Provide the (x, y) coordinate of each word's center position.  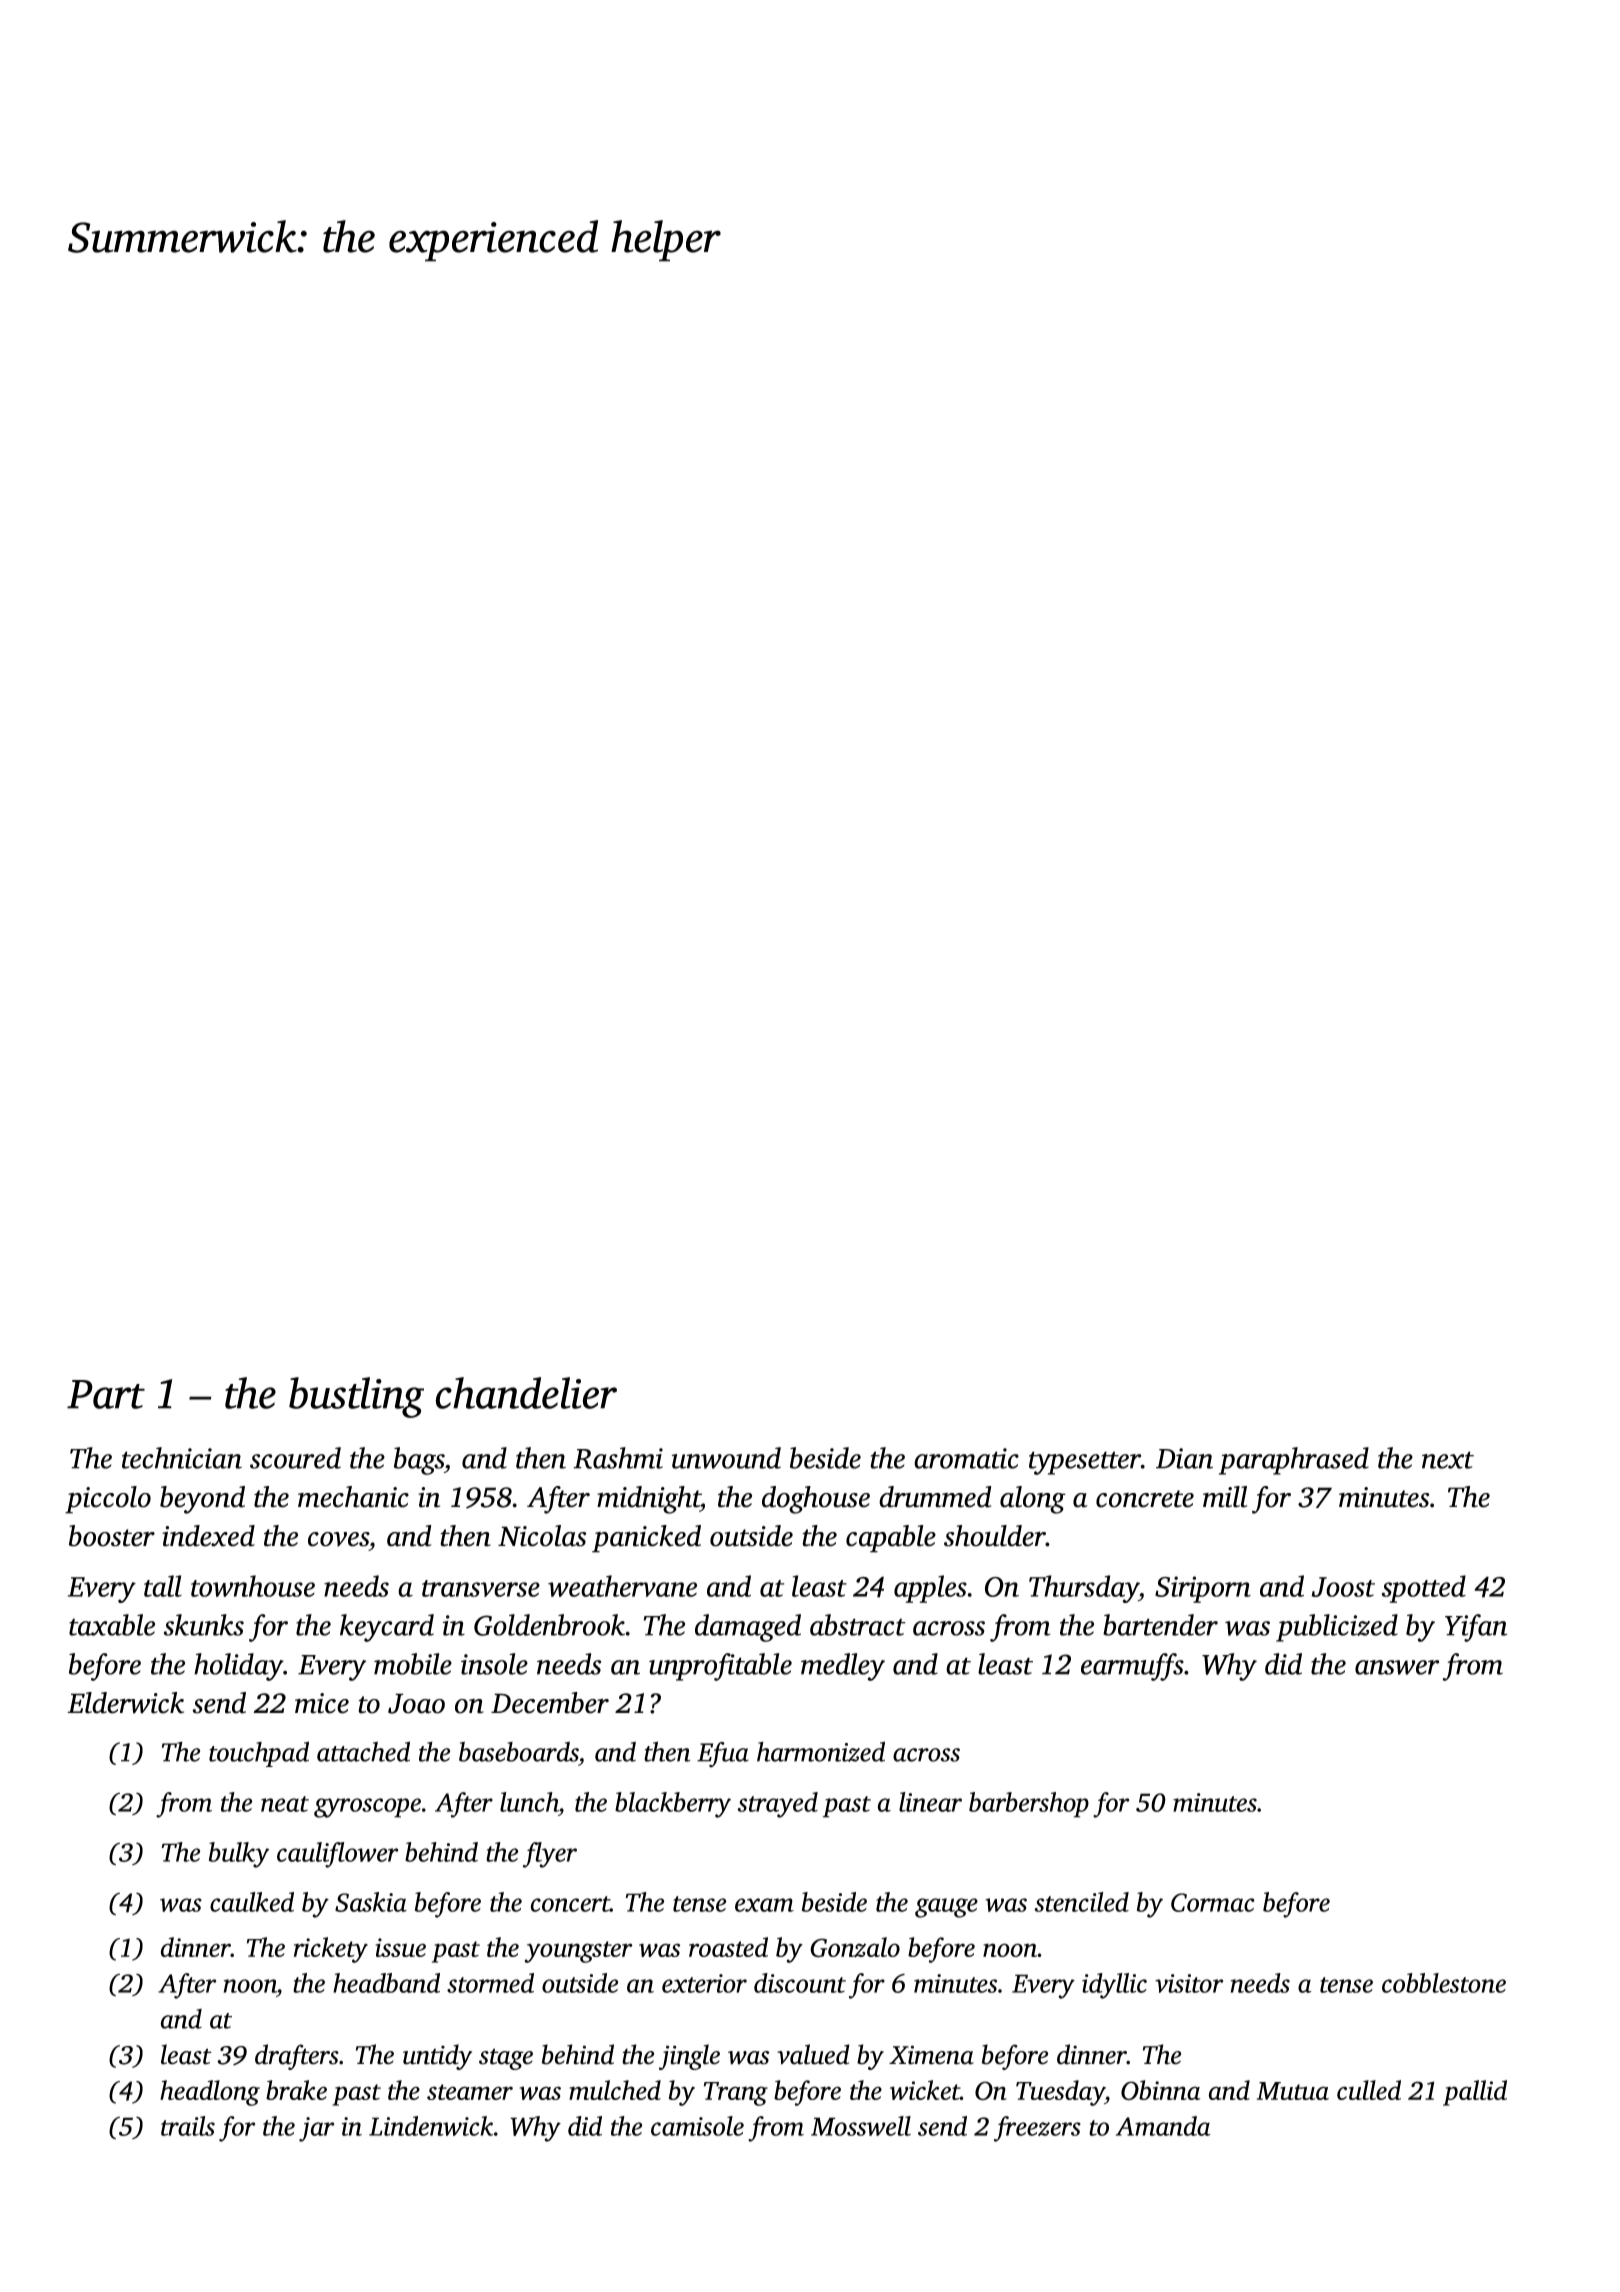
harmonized (821, 1751)
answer (1397, 1667)
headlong (210, 2093)
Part (106, 1394)
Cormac (1213, 1902)
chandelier (526, 1393)
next (1448, 1460)
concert (570, 1904)
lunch (529, 1802)
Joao (416, 1703)
